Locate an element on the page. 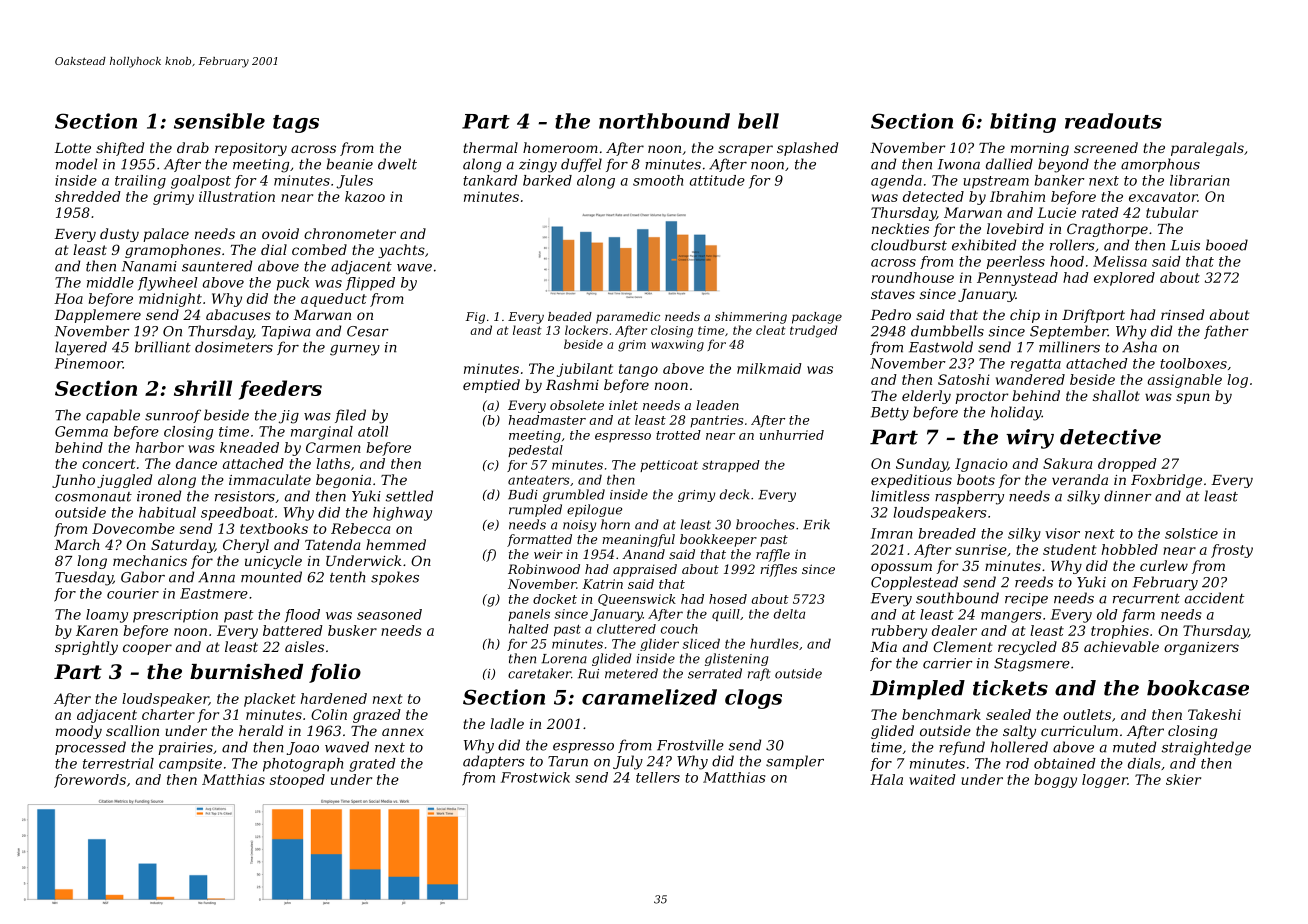 The height and width of the page is (924, 1308). kneaded is located at coordinates (249, 447).
